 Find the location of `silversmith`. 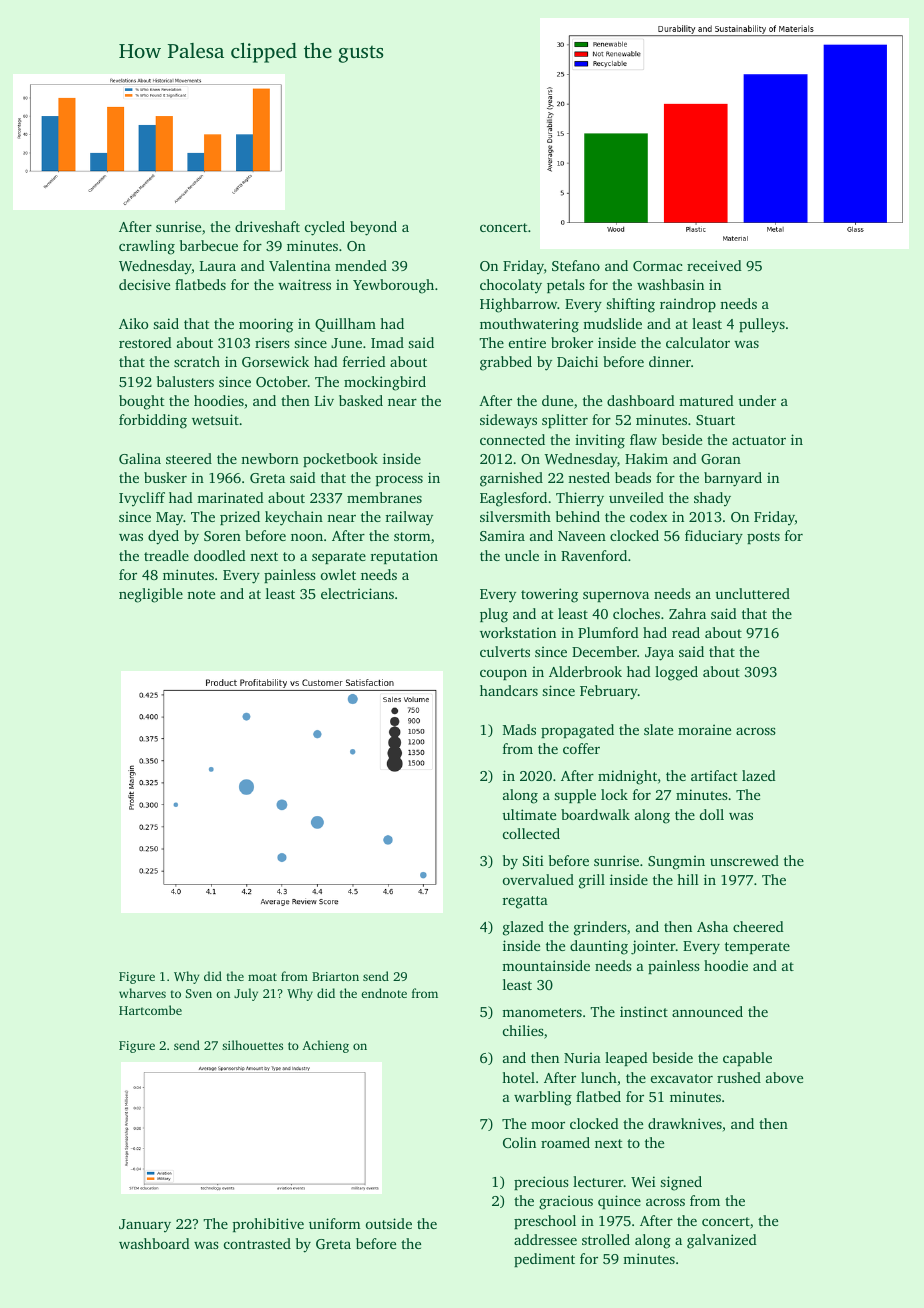

silversmith is located at coordinates (515, 516).
